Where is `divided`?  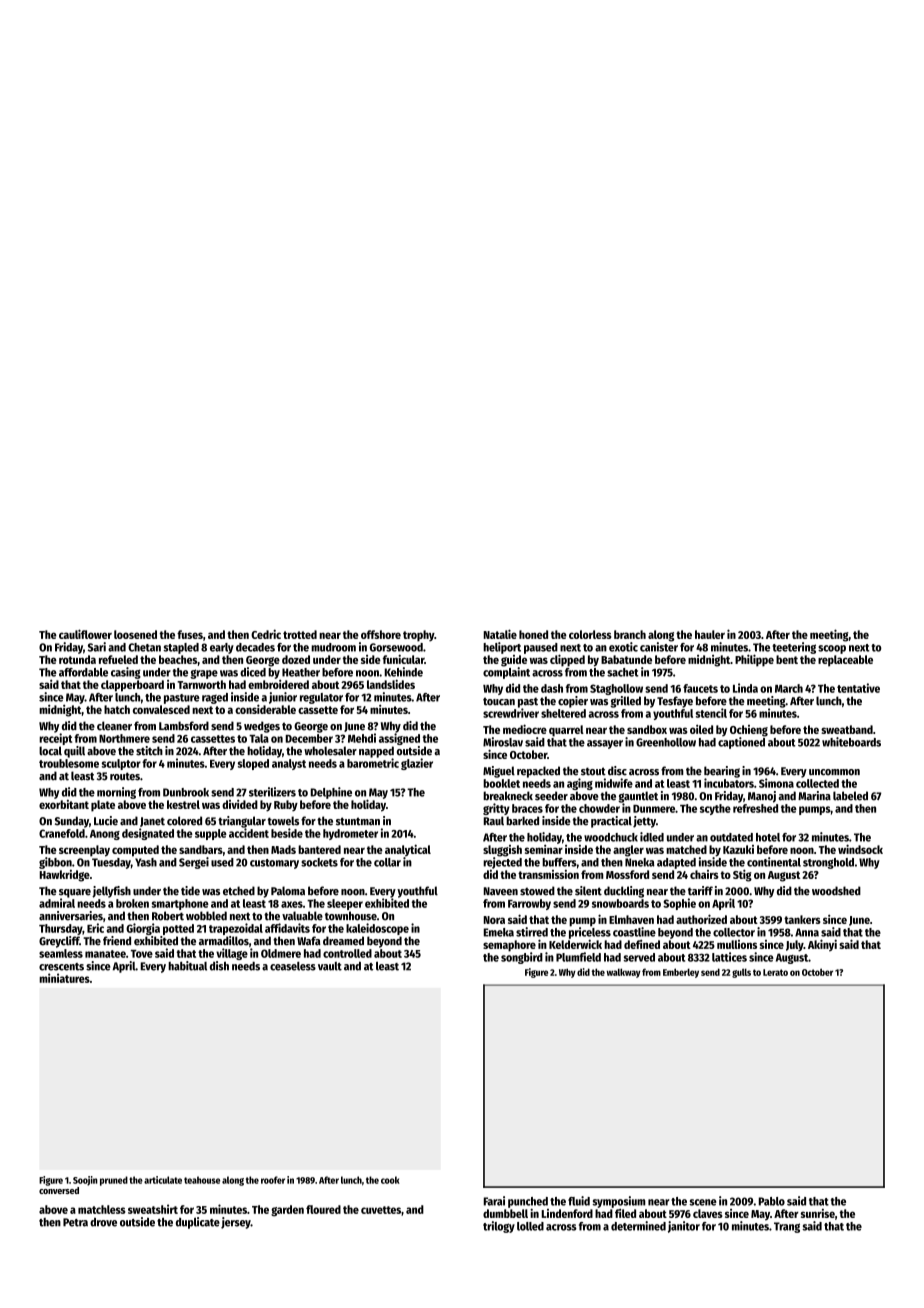 divided is located at coordinates (240, 804).
